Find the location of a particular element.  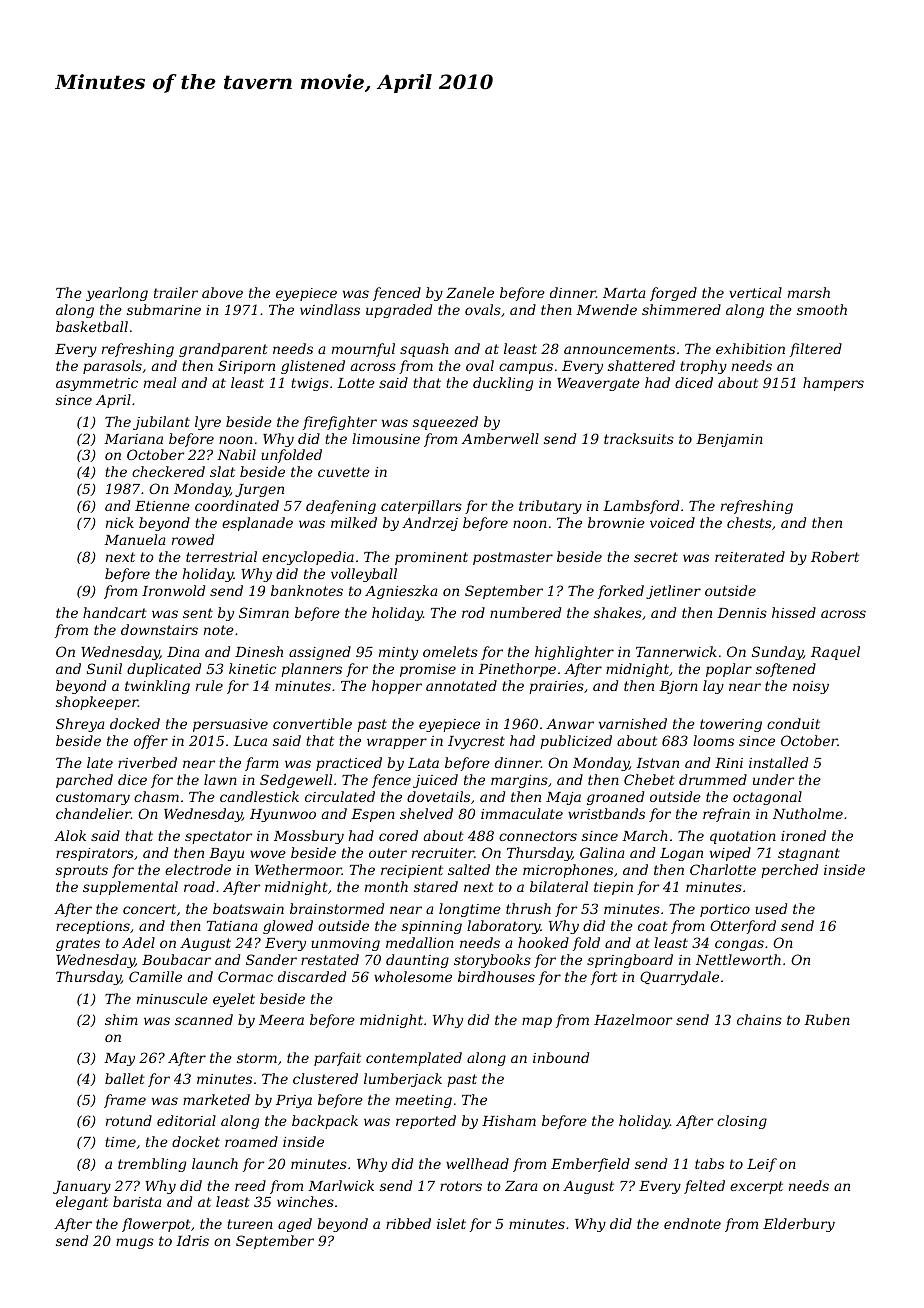

Nettleworth is located at coordinates (738, 959).
